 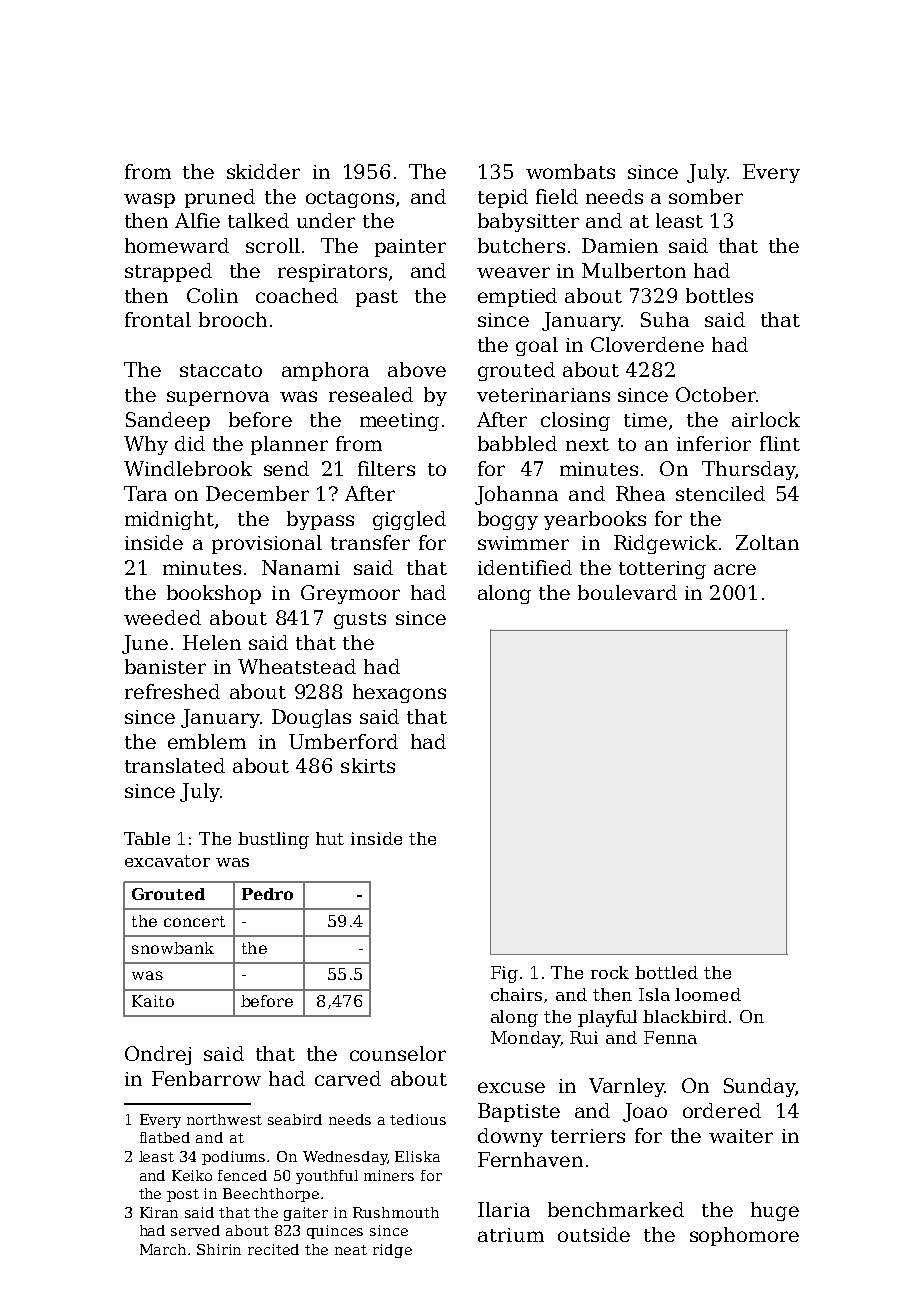 What do you see at coordinates (640, 493) in the screenshot?
I see `Rhea` at bounding box center [640, 493].
